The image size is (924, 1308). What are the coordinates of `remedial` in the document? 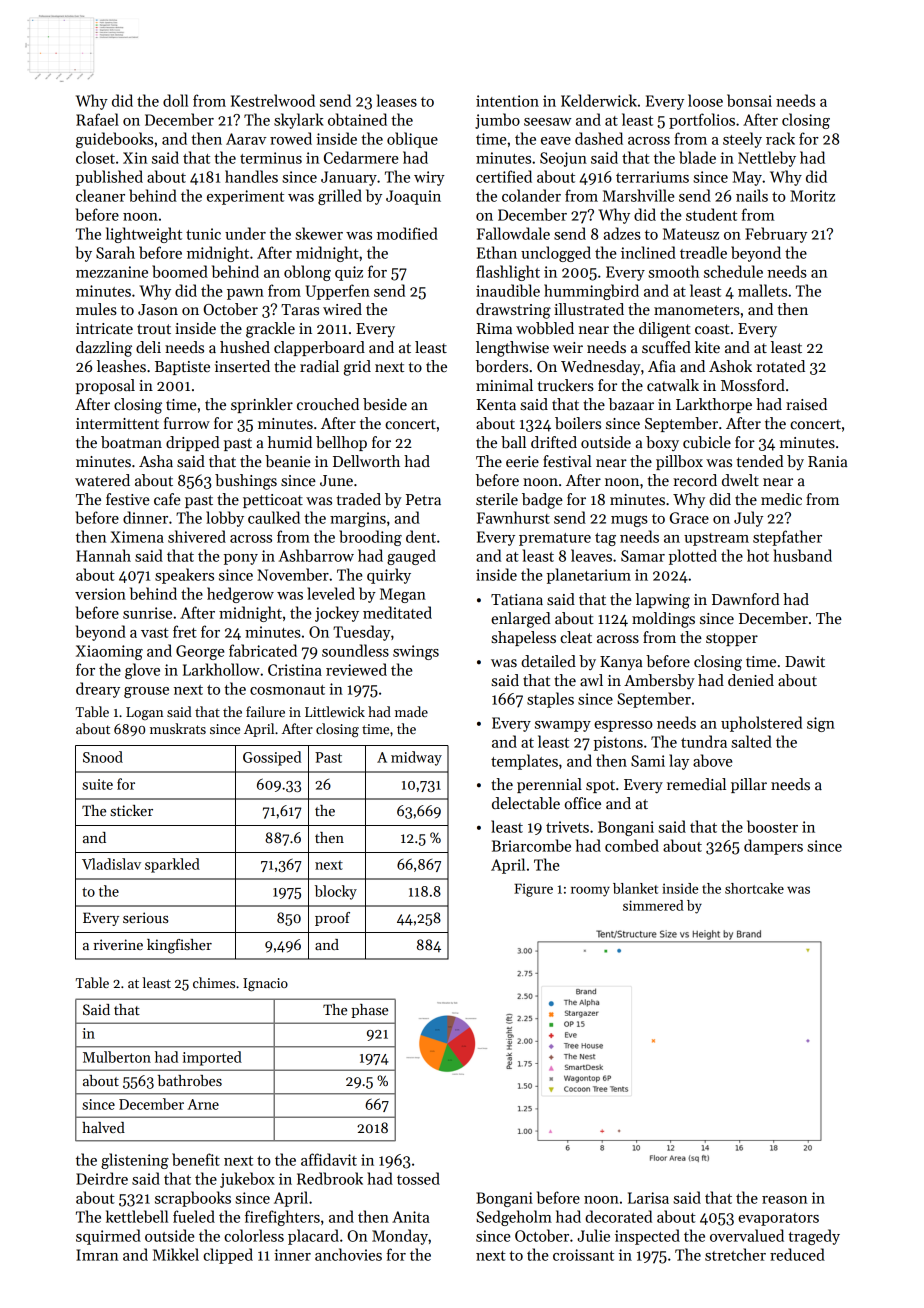 It's located at (696, 784).
